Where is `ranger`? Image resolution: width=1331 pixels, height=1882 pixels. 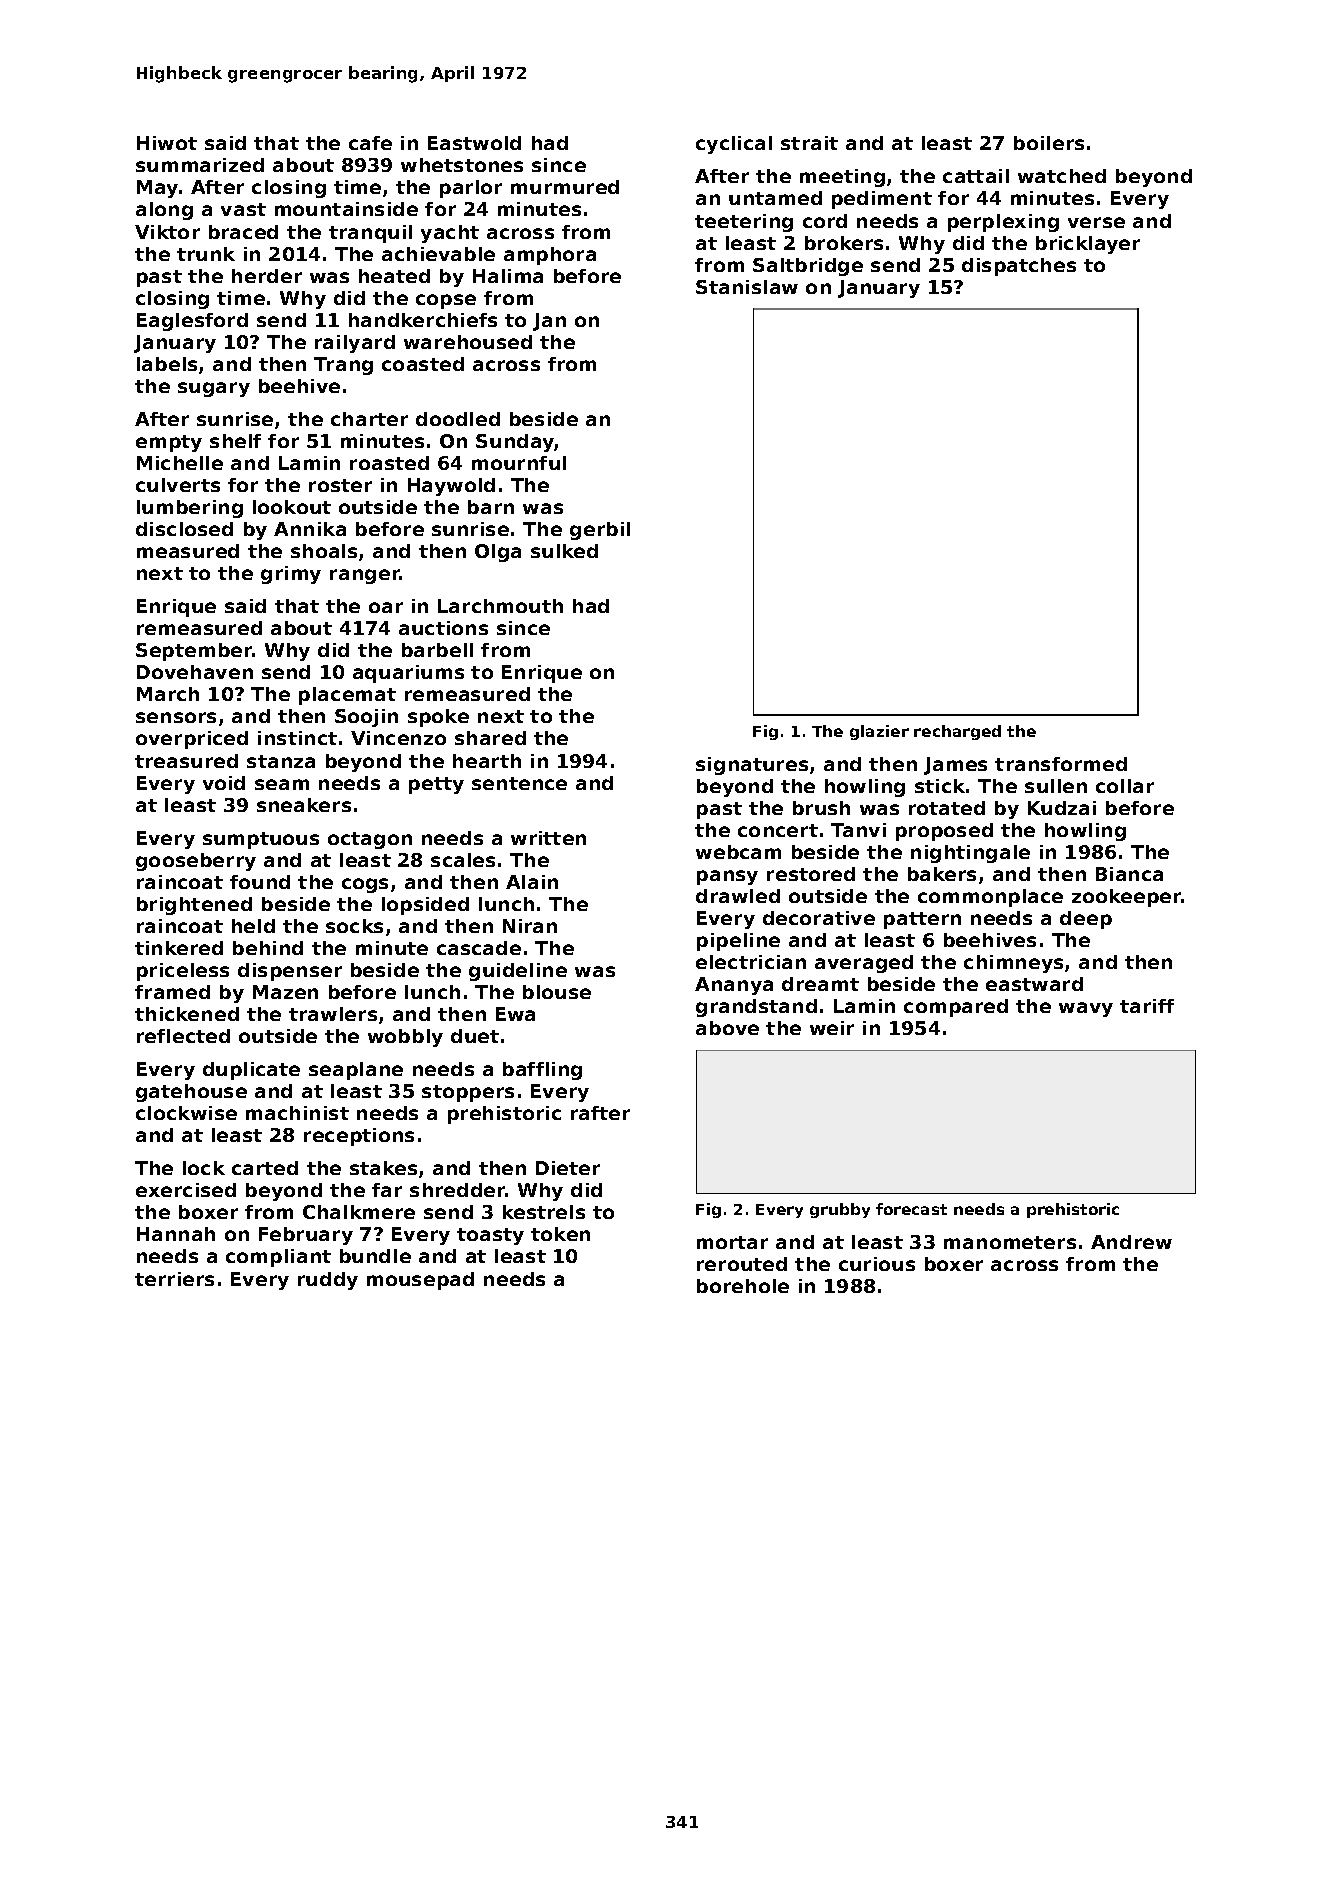 ranger is located at coordinates (365, 576).
